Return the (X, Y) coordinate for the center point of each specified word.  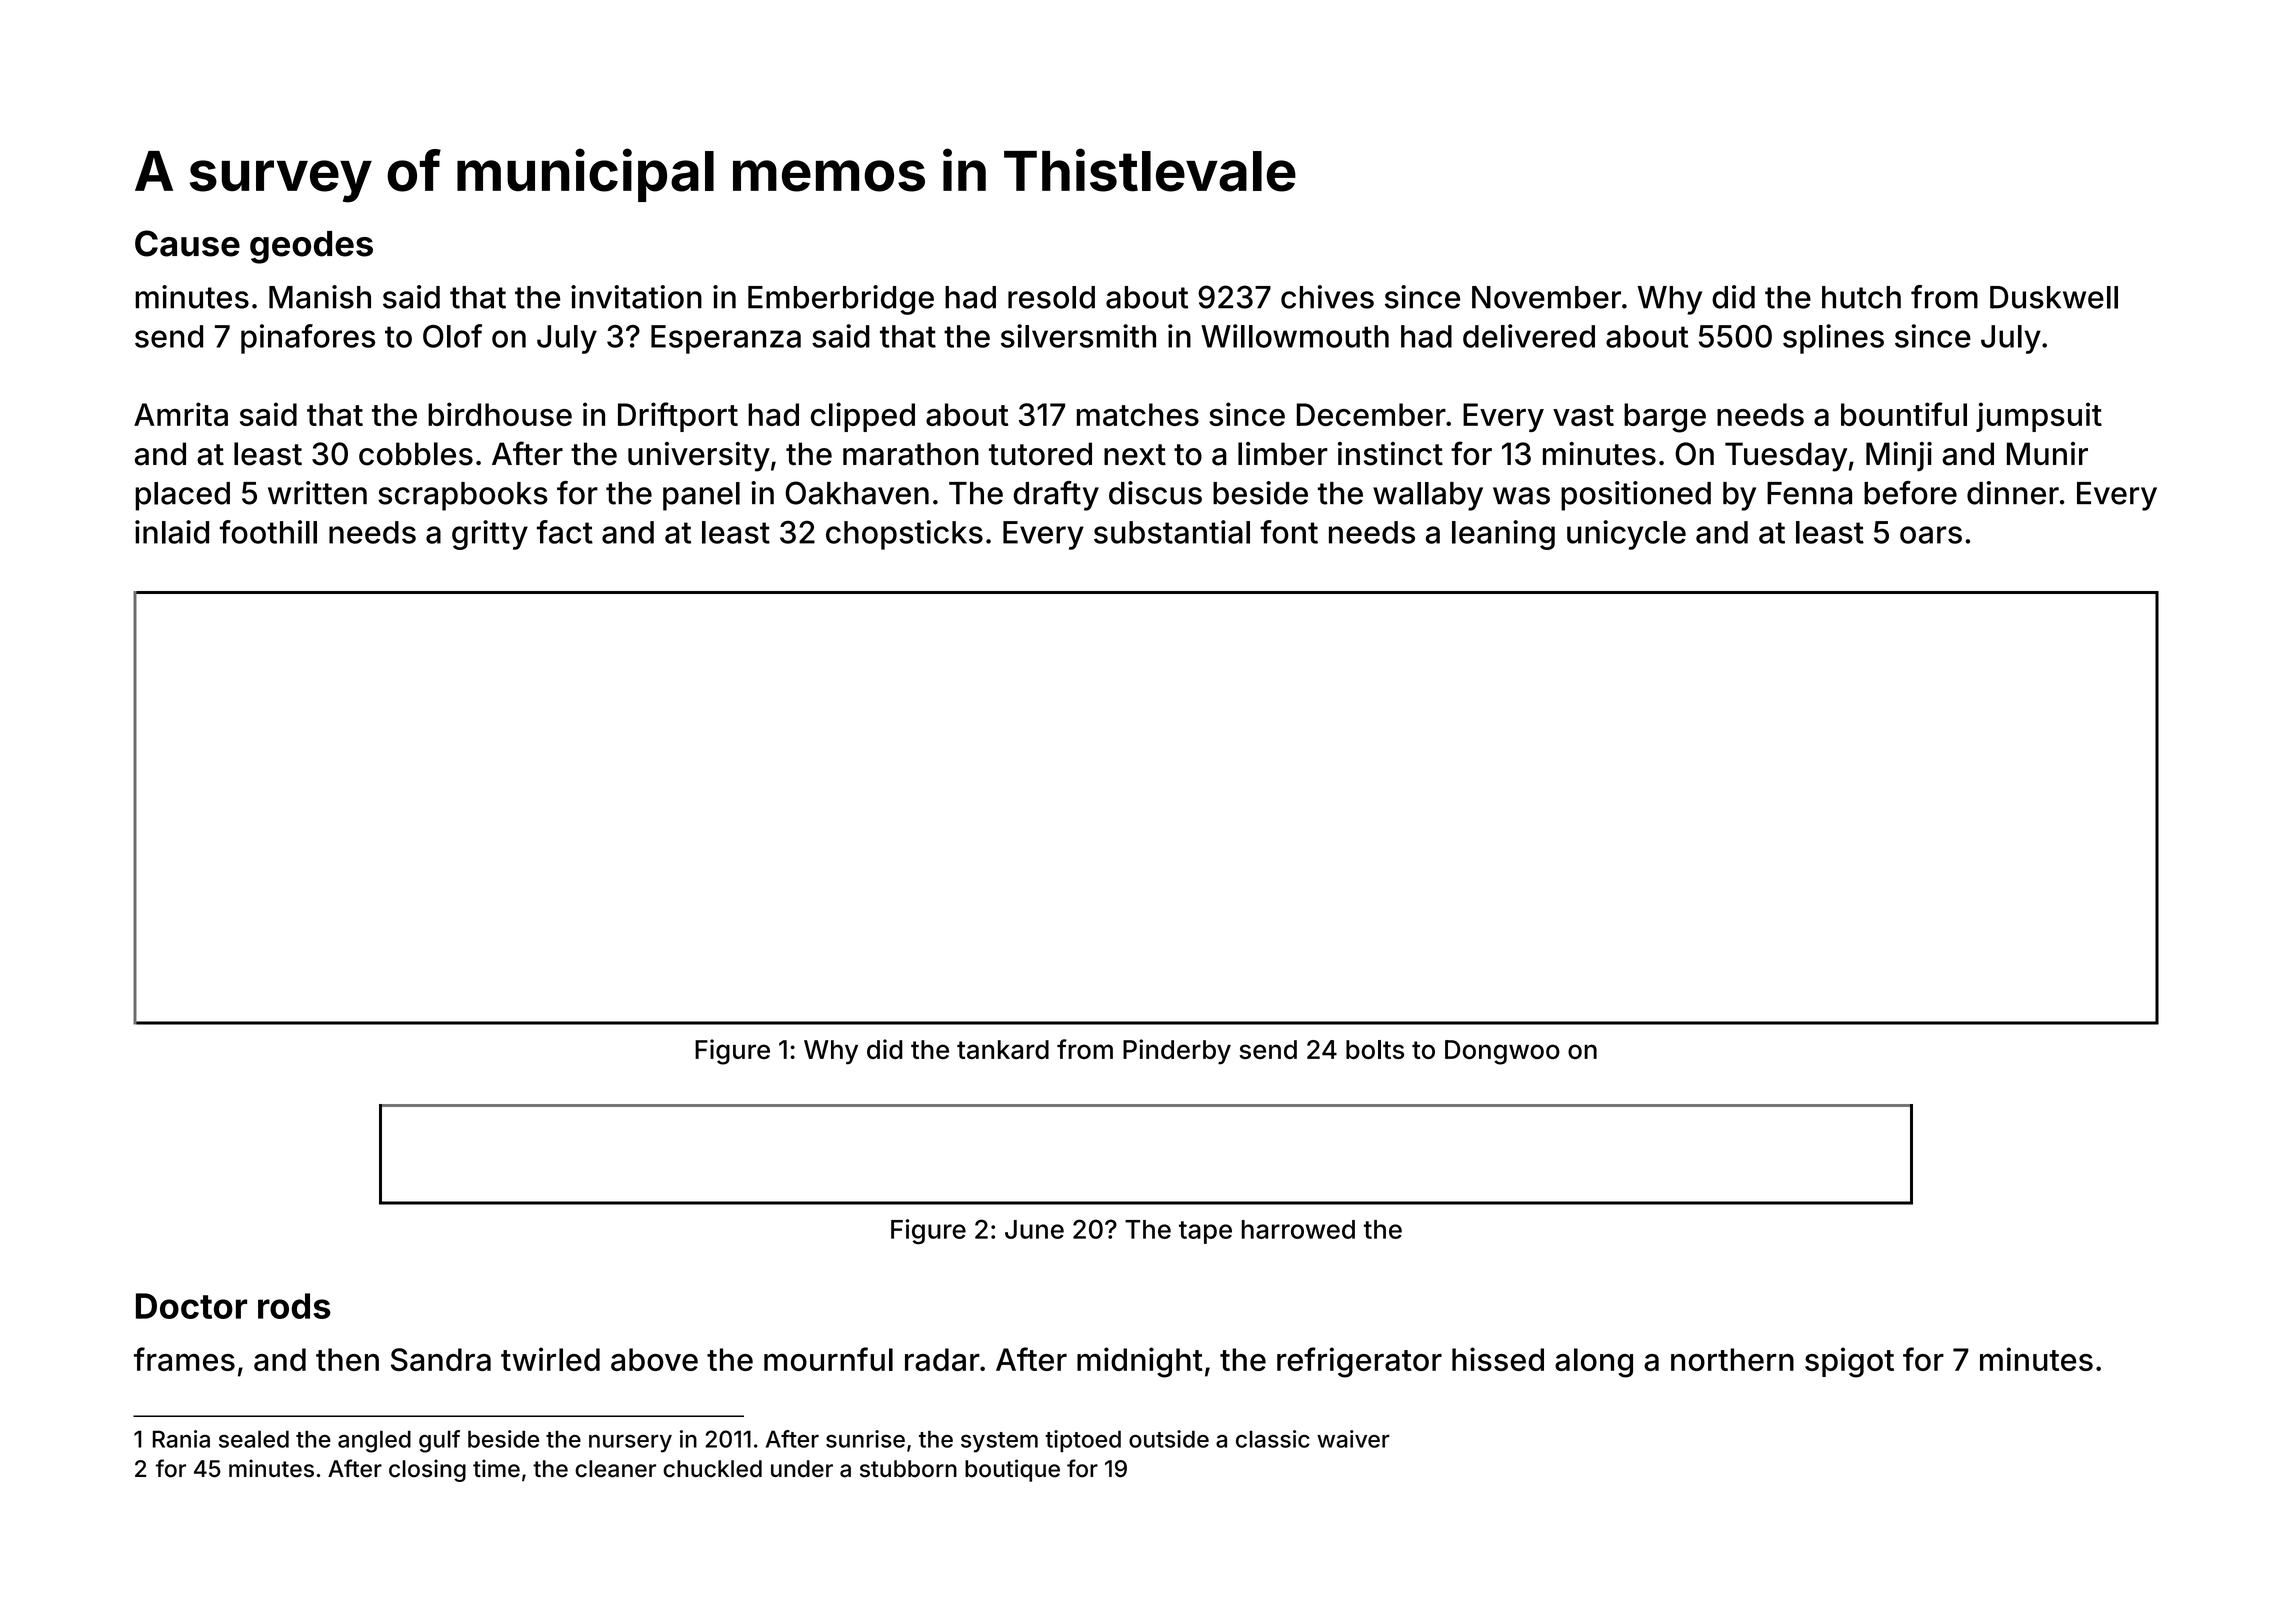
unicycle (1626, 535)
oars (1931, 535)
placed (182, 496)
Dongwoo (1502, 1052)
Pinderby (1177, 1052)
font (1289, 532)
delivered (1529, 336)
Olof (452, 336)
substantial (1172, 532)
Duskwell (2054, 297)
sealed (254, 1439)
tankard (1003, 1049)
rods (294, 1306)
